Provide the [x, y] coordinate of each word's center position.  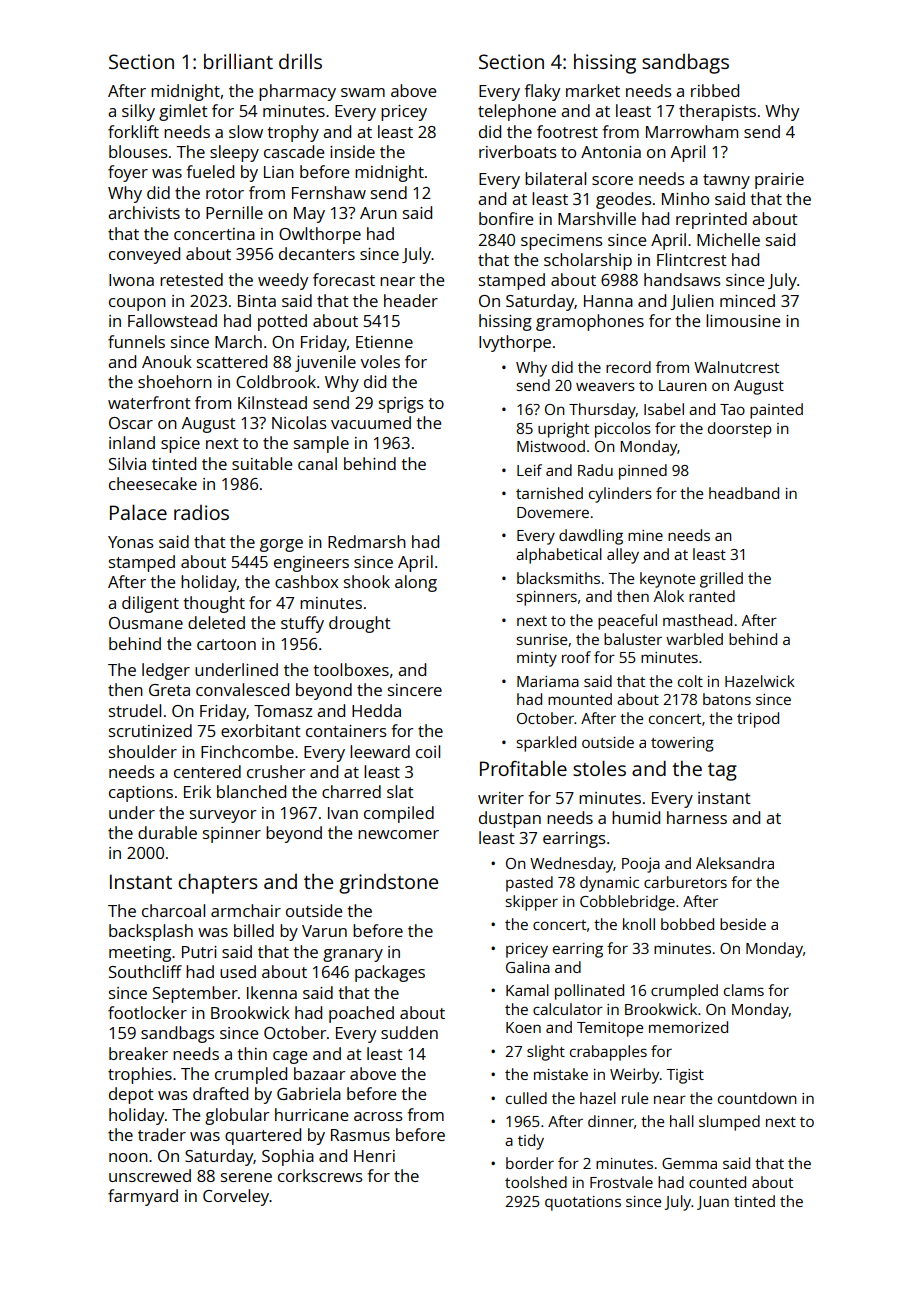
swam [363, 92]
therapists [717, 112]
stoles [599, 768]
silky [138, 112]
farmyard [143, 1197]
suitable [262, 463]
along [416, 583]
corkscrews [320, 1175]
